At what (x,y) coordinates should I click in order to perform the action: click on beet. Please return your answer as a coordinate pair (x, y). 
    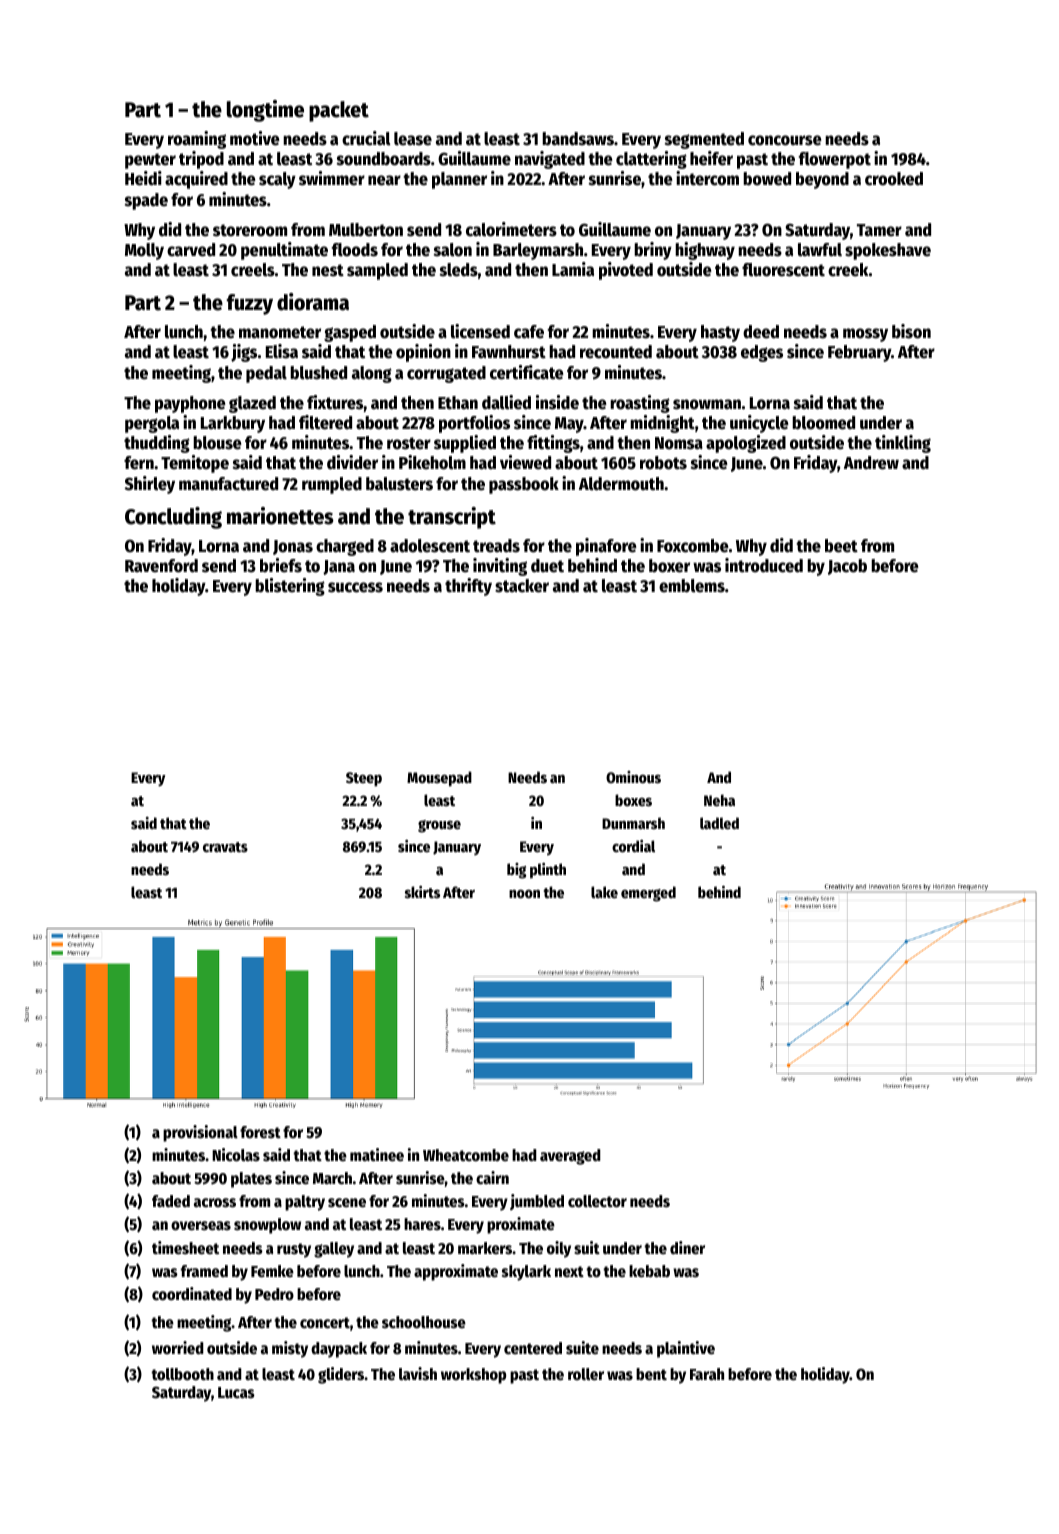
    Looking at the image, I should click on (841, 546).
